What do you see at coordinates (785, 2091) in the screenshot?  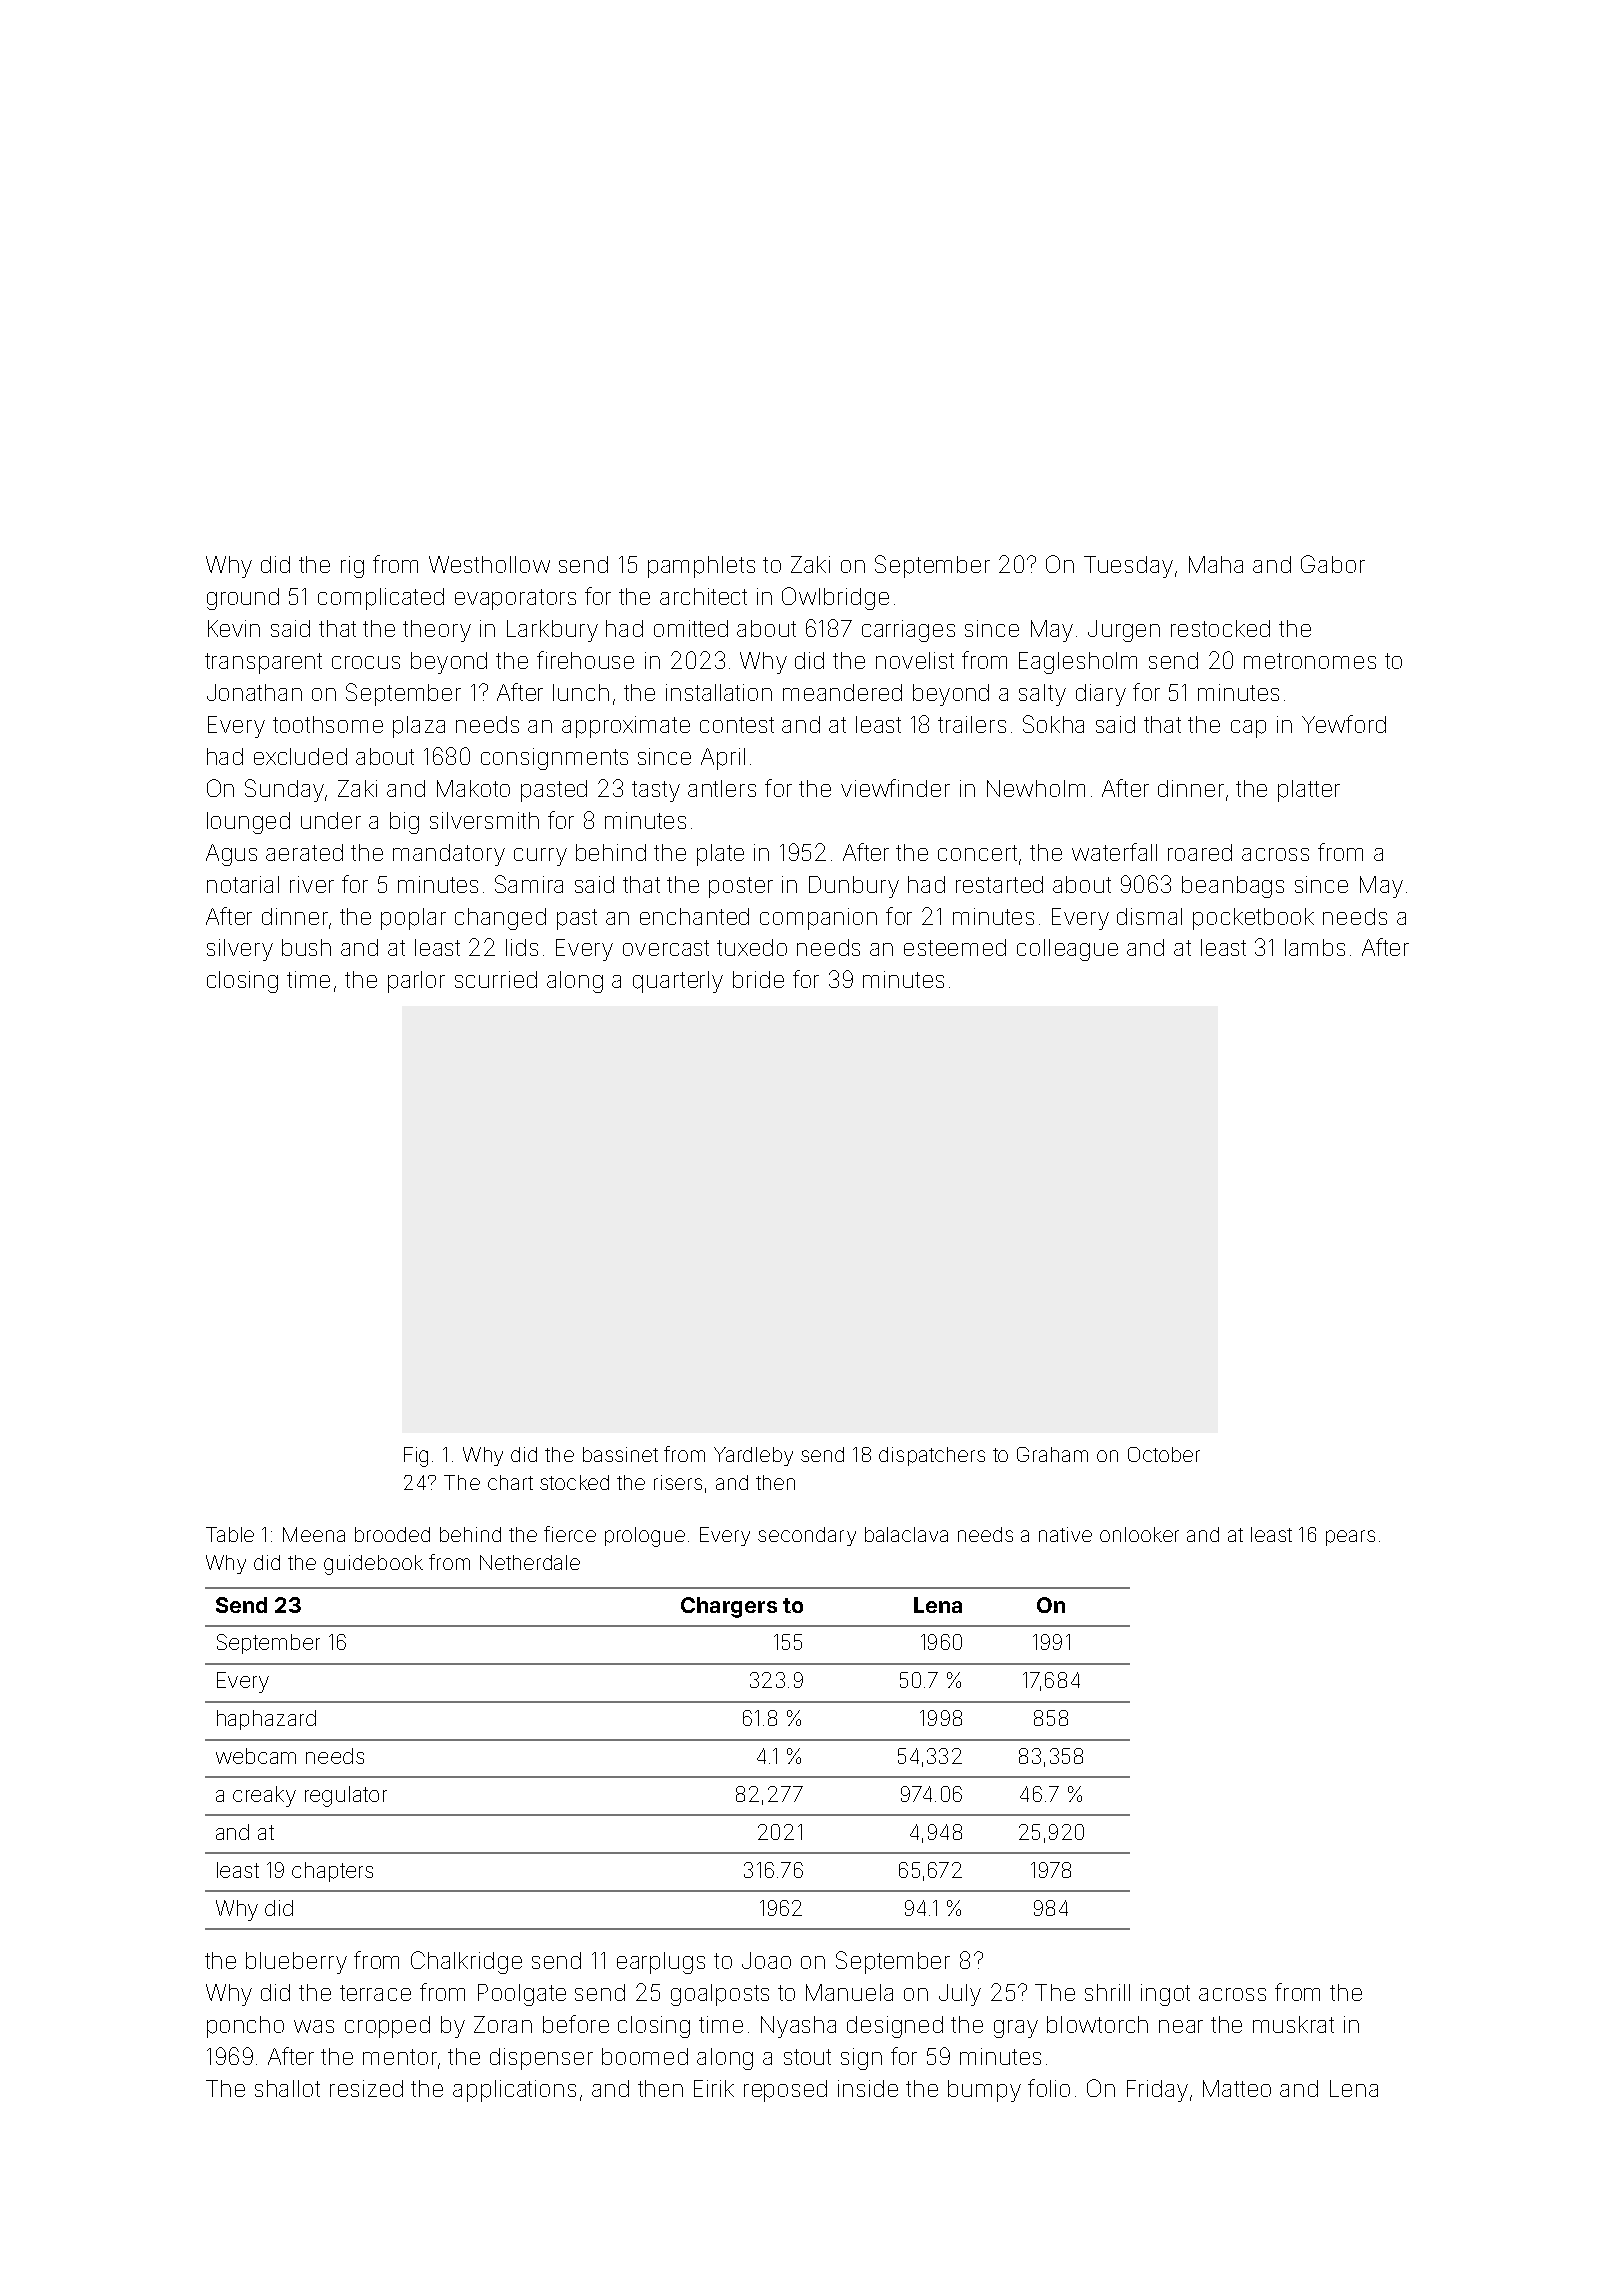 I see `reposed` at bounding box center [785, 2091].
